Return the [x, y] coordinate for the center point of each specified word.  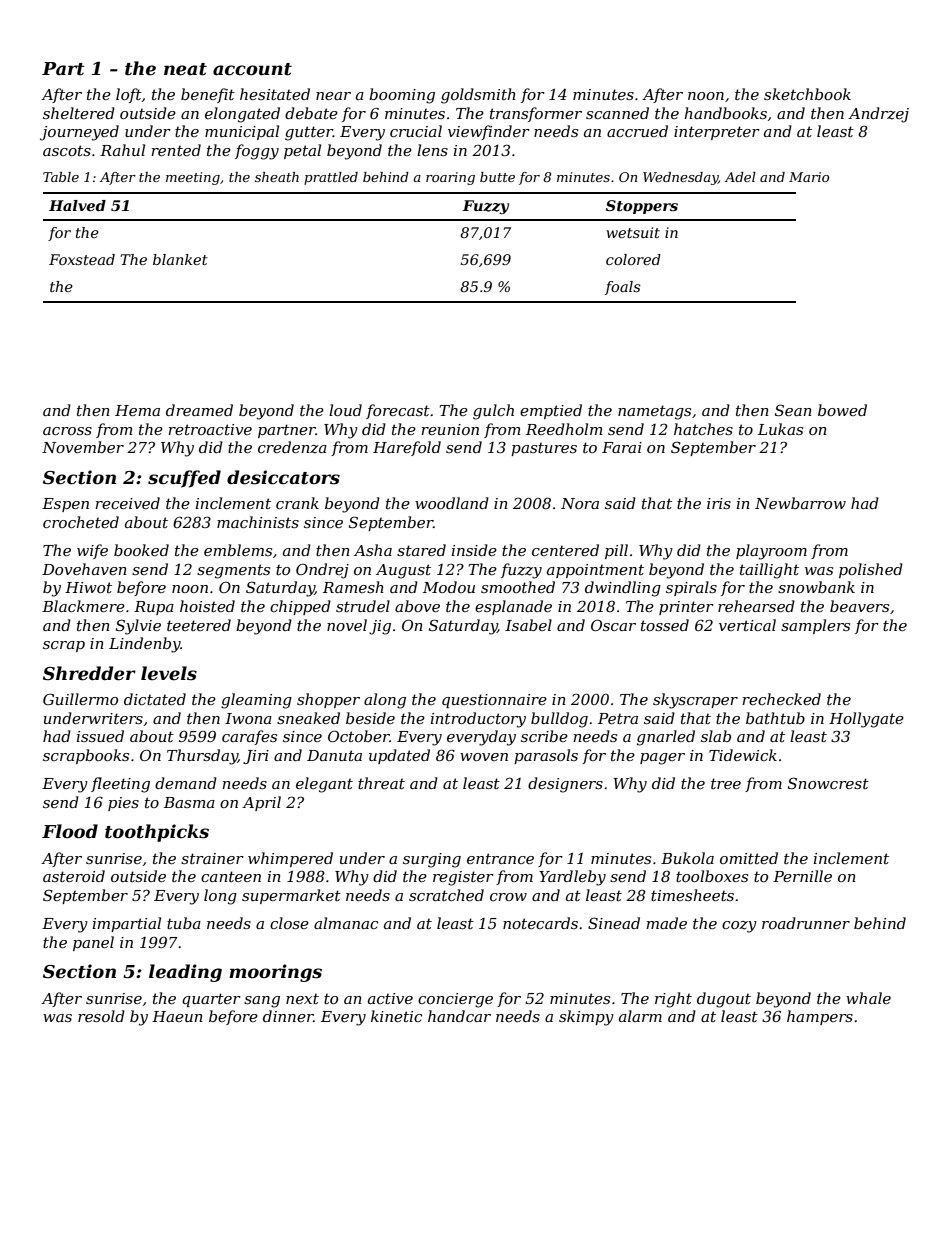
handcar [459, 1016]
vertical [747, 625]
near [333, 96]
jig [380, 627]
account [252, 69]
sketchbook [807, 94]
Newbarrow [800, 503]
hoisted [207, 606]
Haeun [177, 1016]
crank [297, 503]
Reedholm [564, 429]
